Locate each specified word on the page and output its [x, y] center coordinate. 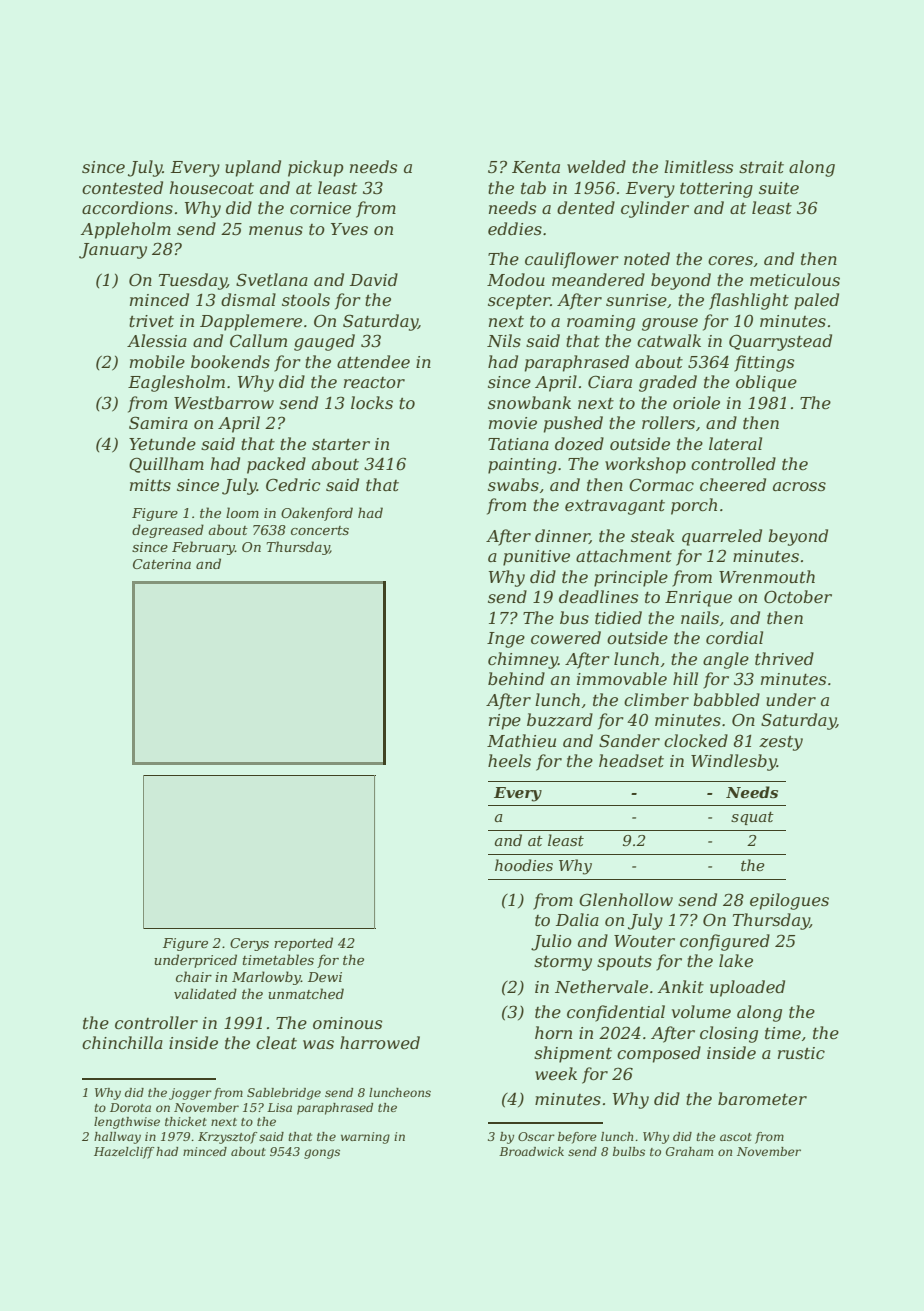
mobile [157, 361]
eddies [515, 228]
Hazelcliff [124, 1153]
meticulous [795, 279]
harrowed [380, 1042]
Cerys [249, 944]
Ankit [681, 986]
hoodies [524, 865]
